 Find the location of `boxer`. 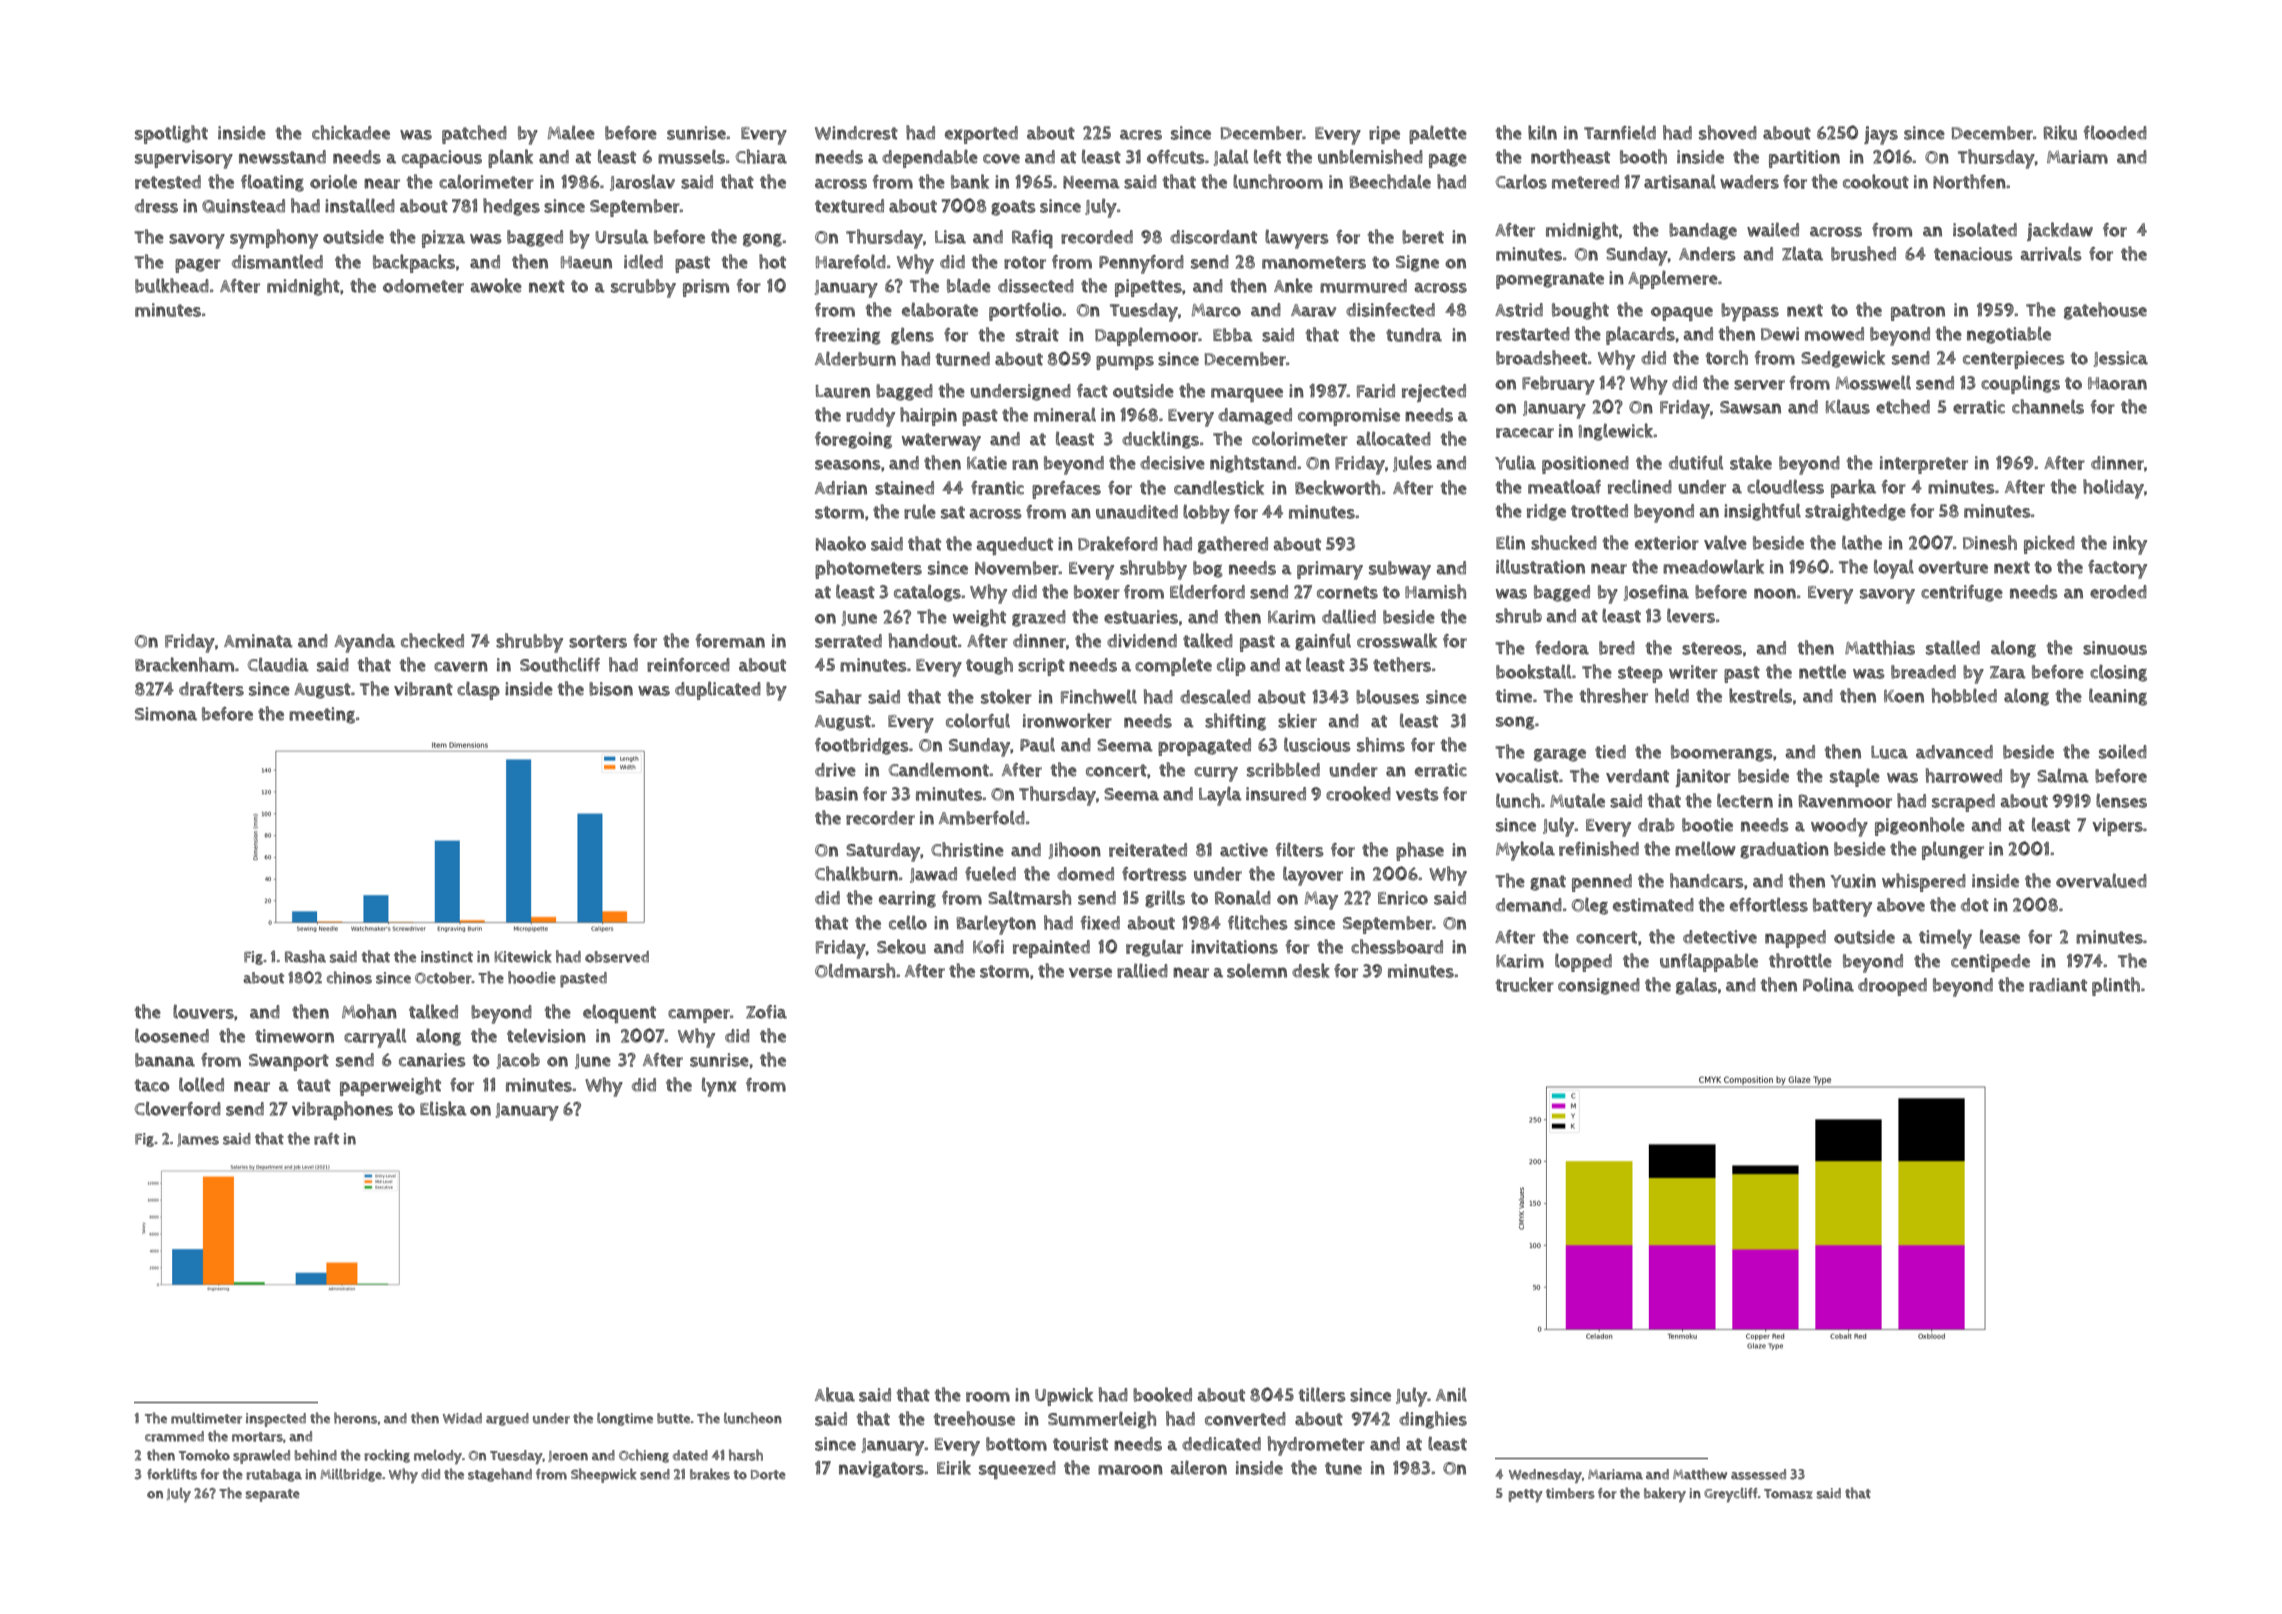

boxer is located at coordinates (1097, 592).
